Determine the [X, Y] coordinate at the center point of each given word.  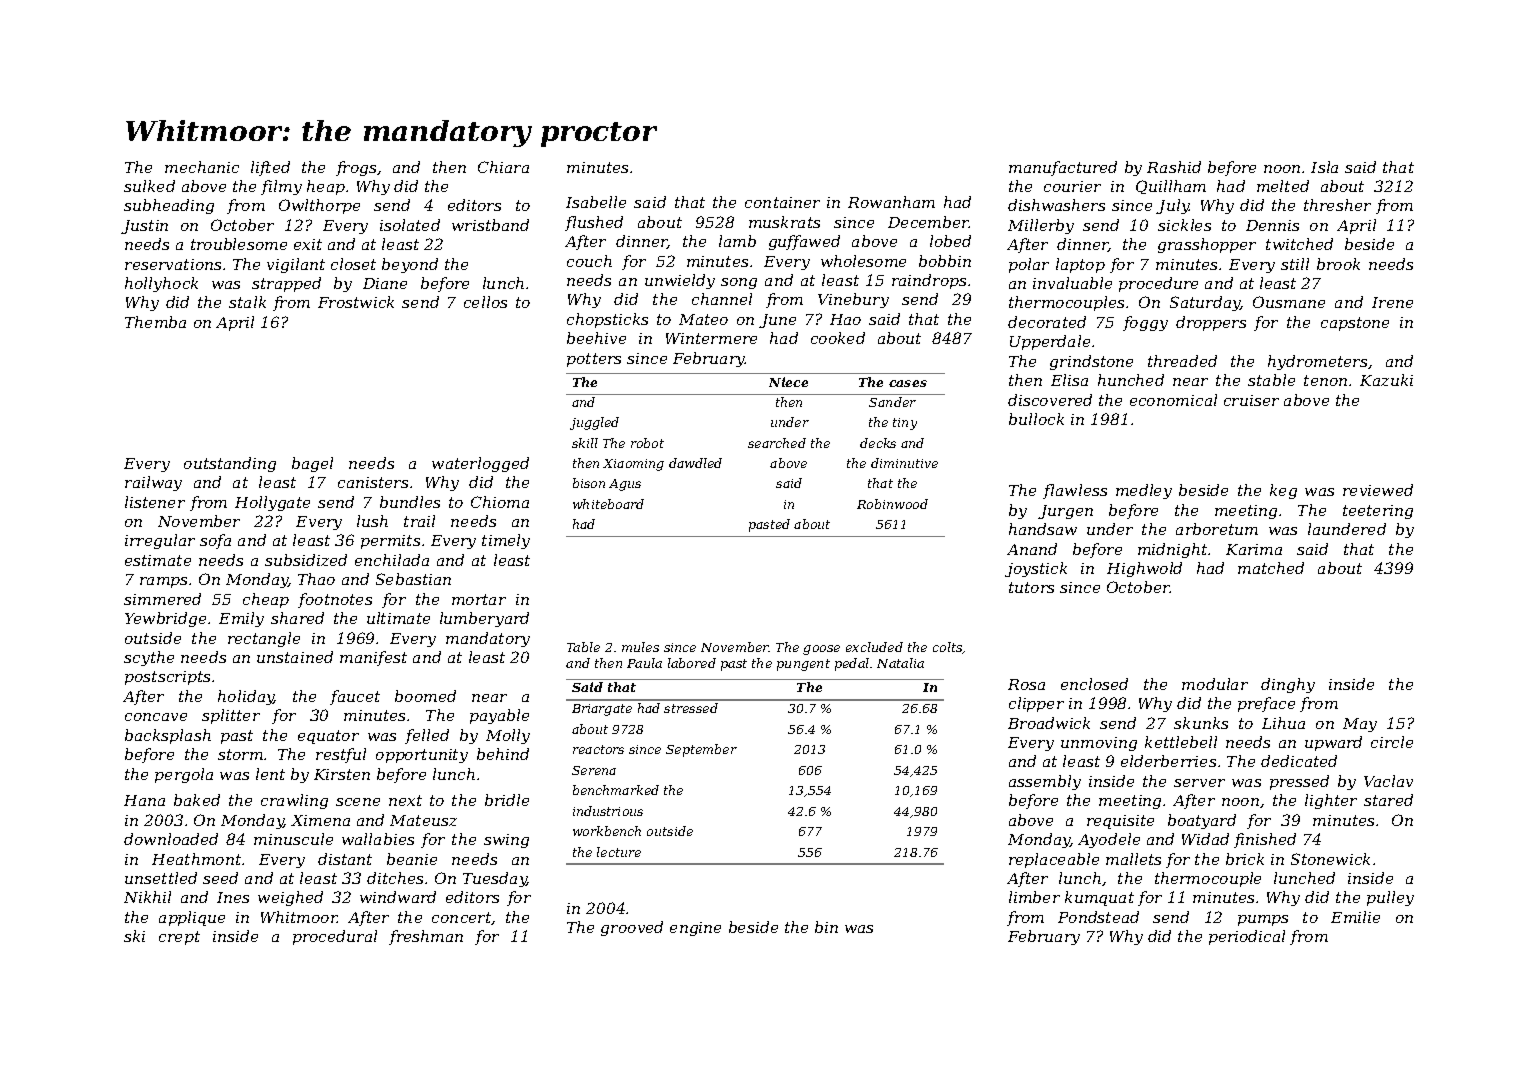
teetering [1378, 512]
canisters [373, 482]
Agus [625, 485]
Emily [241, 619]
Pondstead [1098, 917]
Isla [1324, 167]
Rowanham [891, 202]
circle [1392, 742]
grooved [632, 928]
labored [692, 663]
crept [179, 938]
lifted [270, 168]
